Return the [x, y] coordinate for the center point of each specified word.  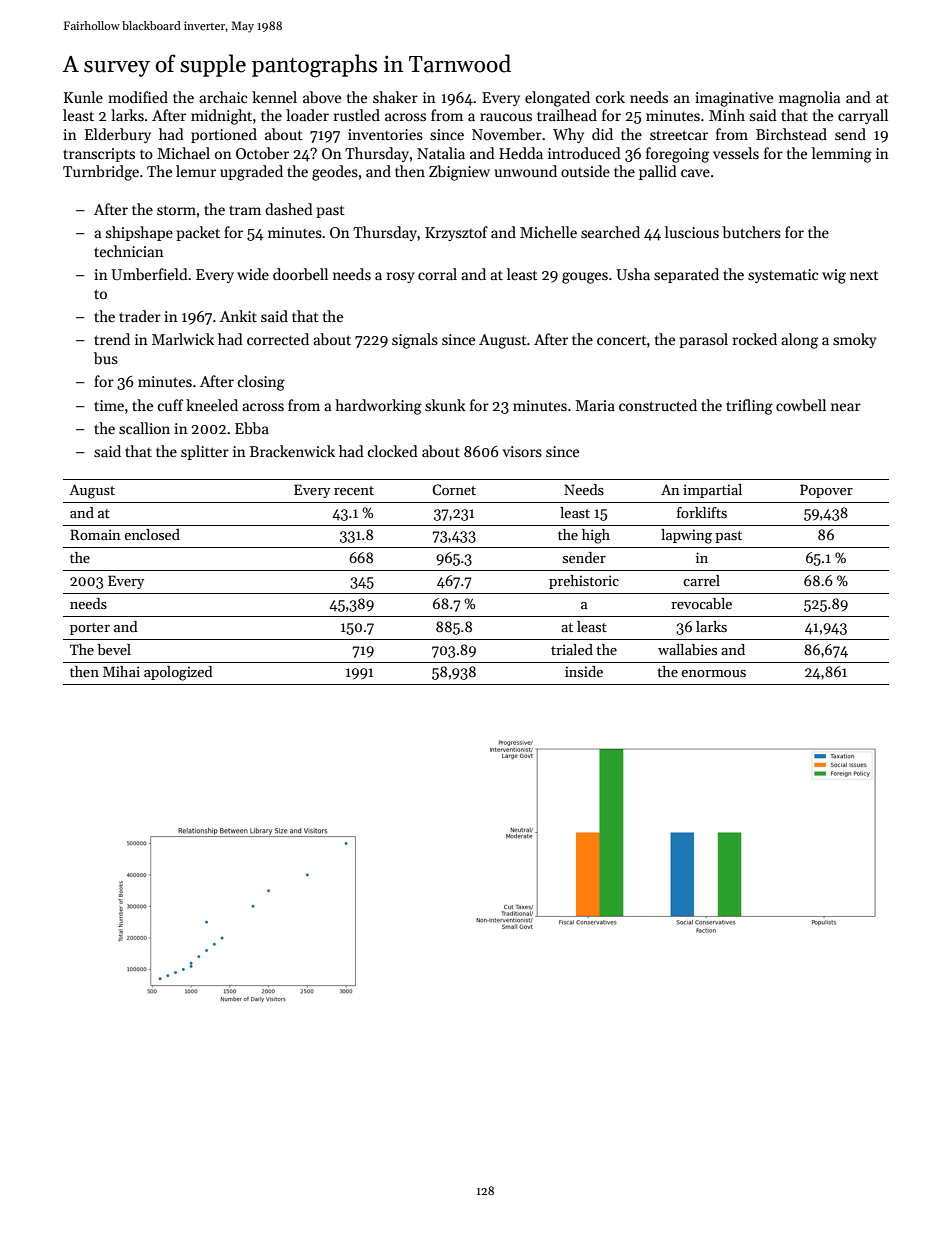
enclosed [152, 534]
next [864, 275]
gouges [585, 278]
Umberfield [149, 274]
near [846, 407]
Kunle [83, 97]
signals [415, 341]
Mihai [121, 671]
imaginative [734, 99]
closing [261, 383]
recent [354, 490]
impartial [712, 491]
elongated [557, 99]
